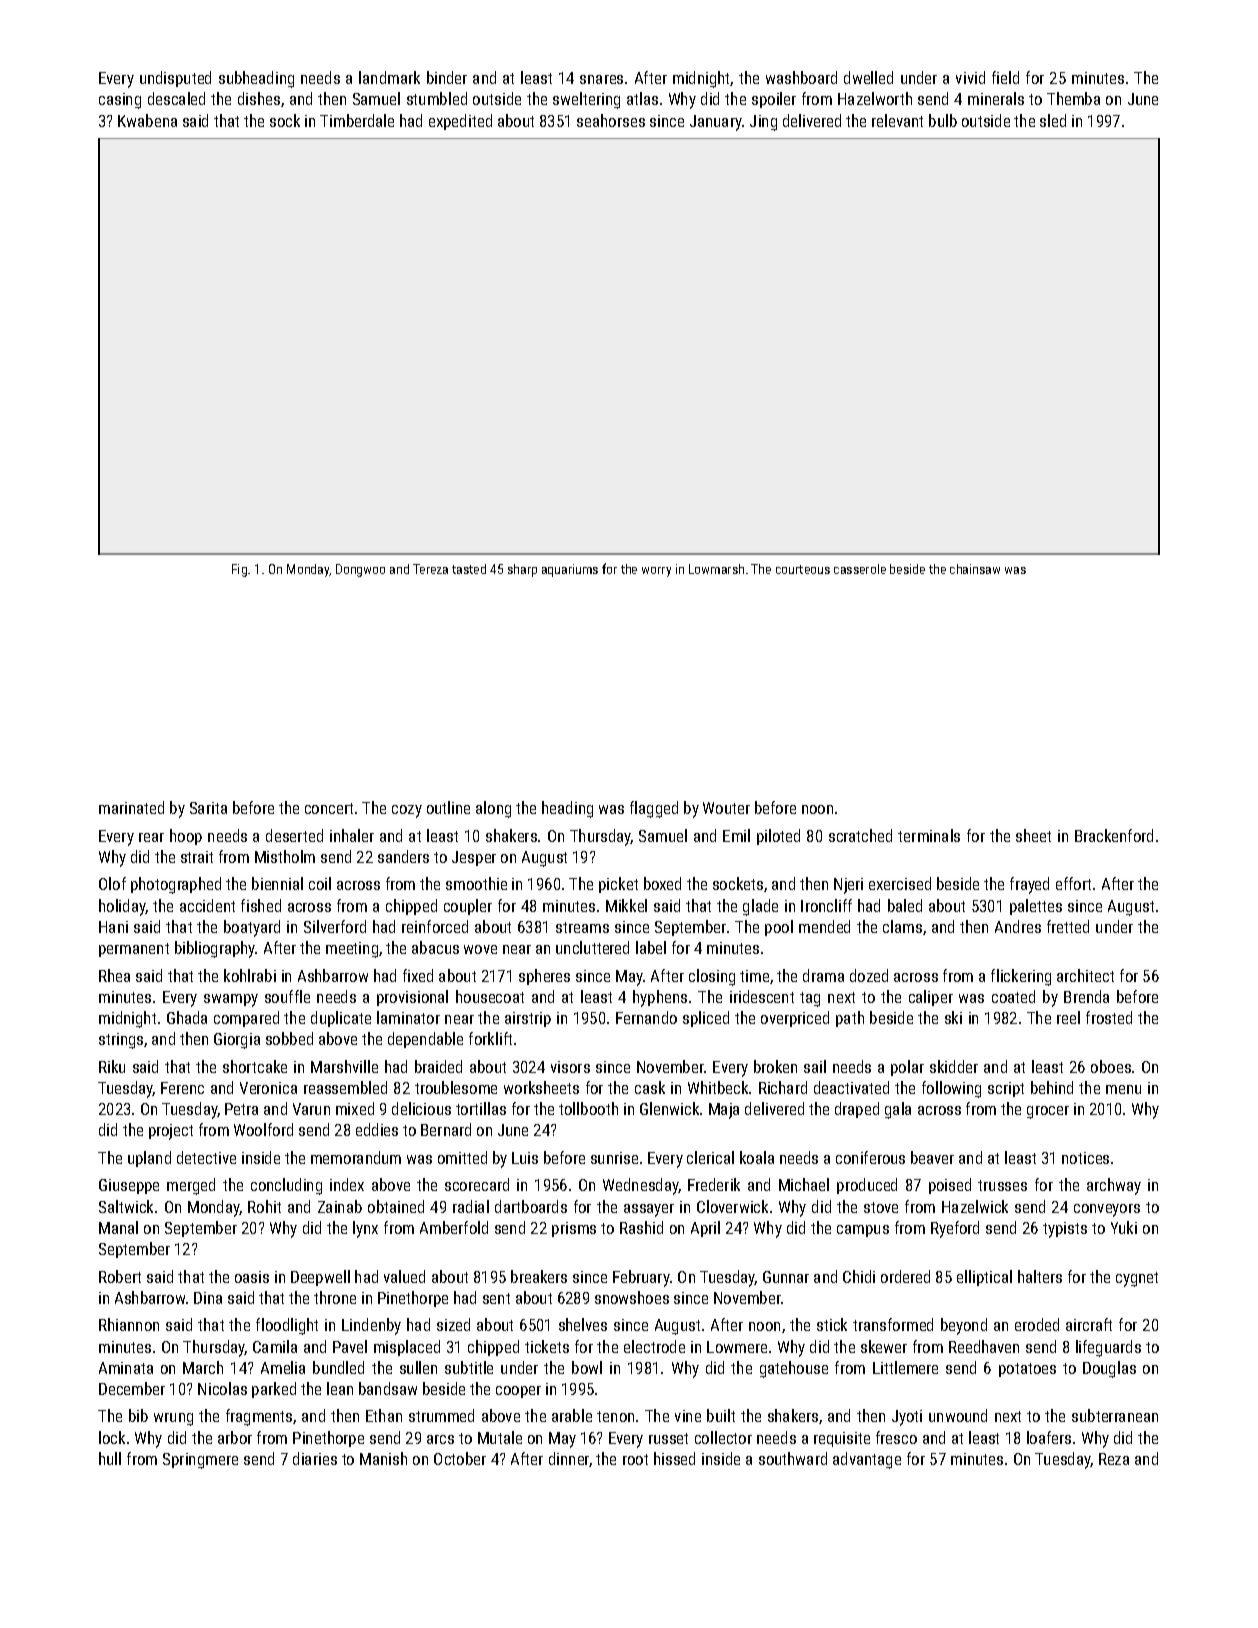 The height and width of the image is (1628, 1258). Describe the element at coordinates (1005, 77) in the image. I see `field` at that location.
